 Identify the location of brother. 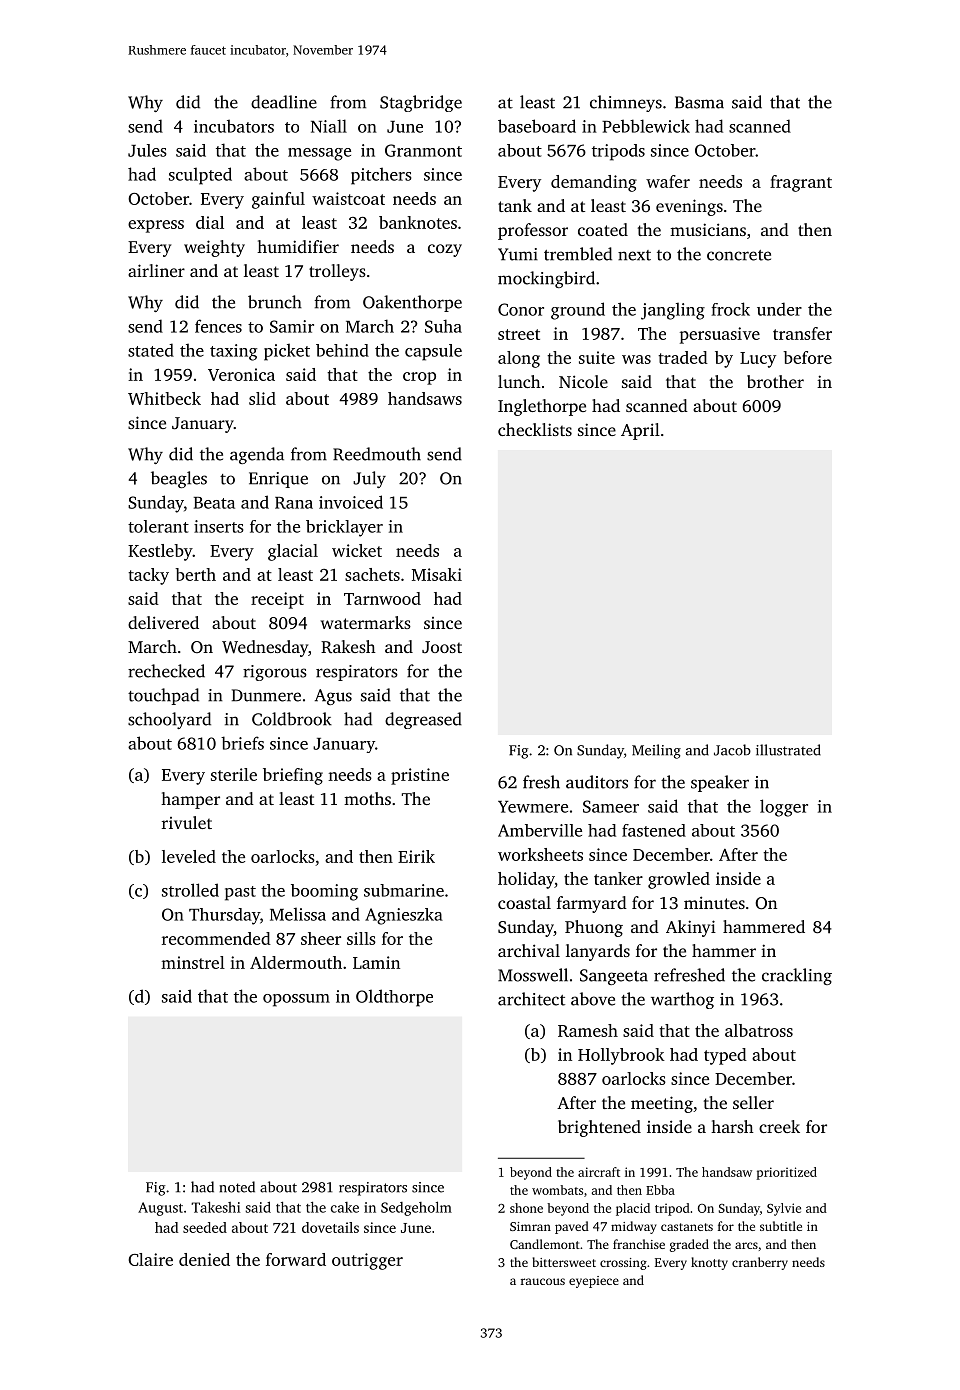
(775, 381).
